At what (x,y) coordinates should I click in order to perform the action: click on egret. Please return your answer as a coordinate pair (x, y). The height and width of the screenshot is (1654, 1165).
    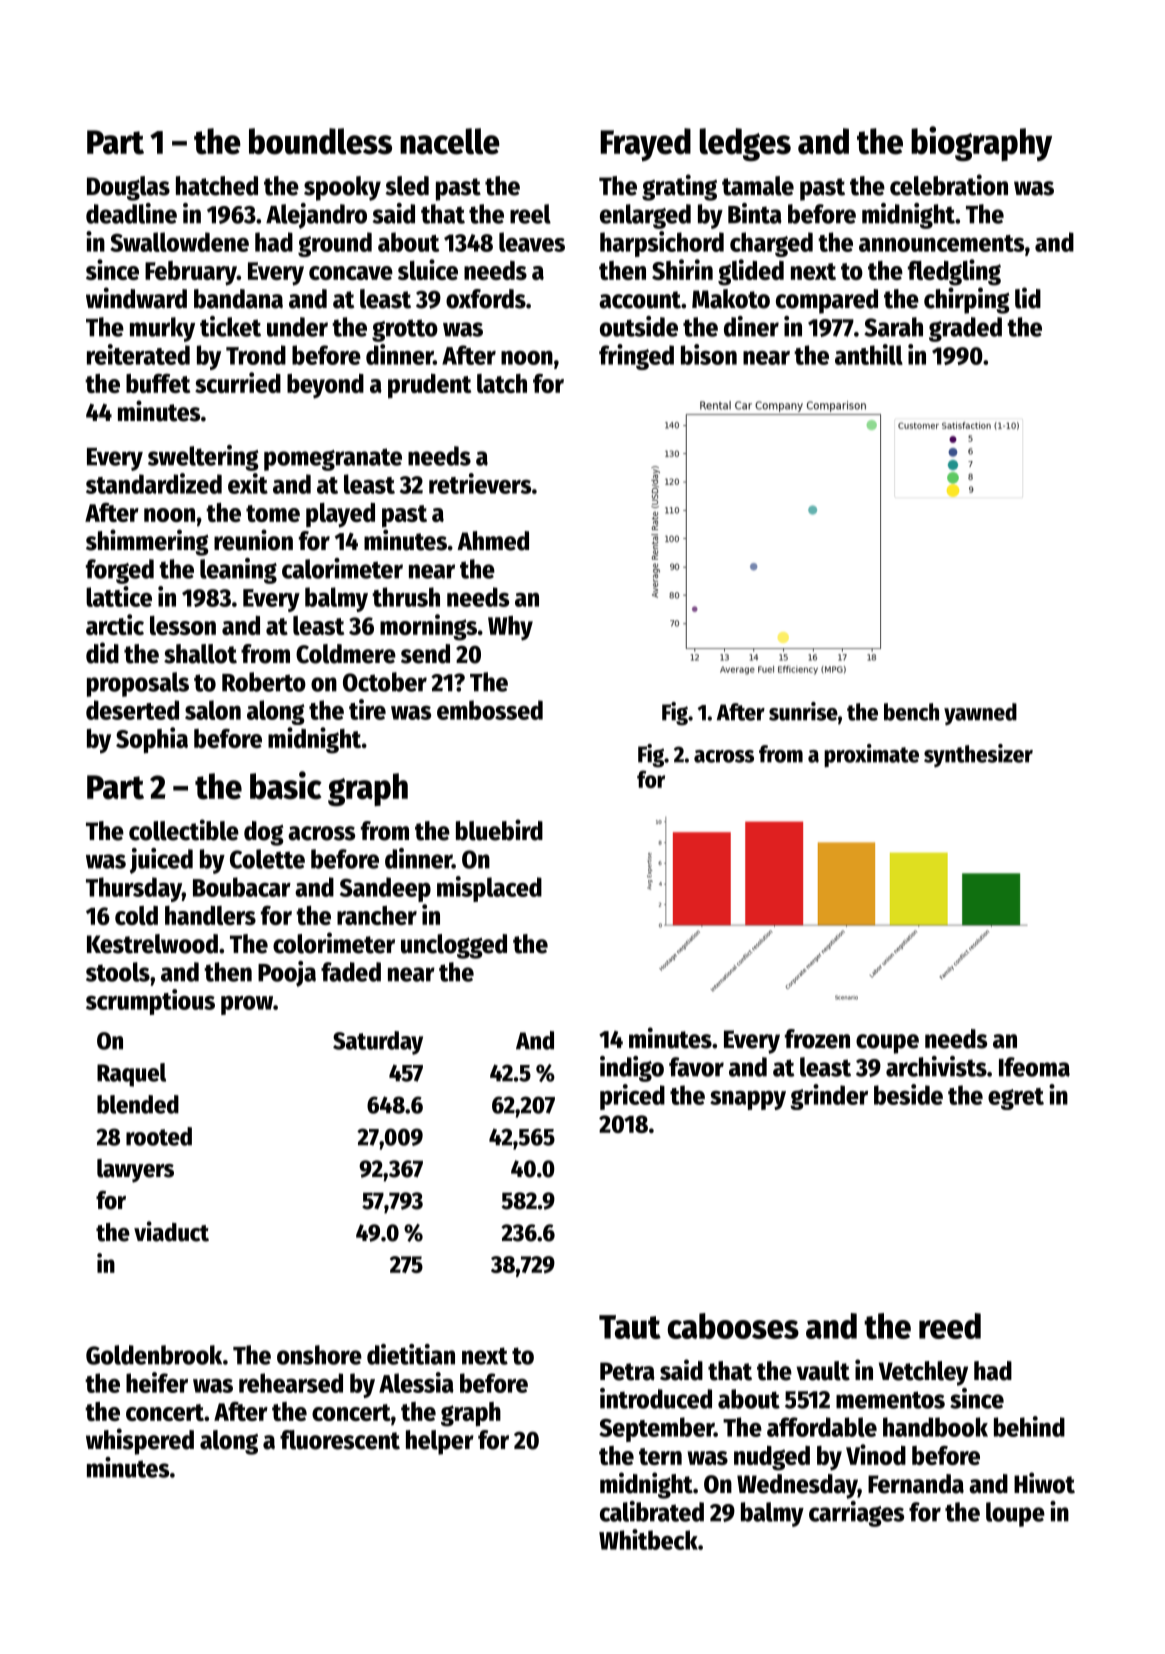
    Looking at the image, I should click on (1016, 1099).
